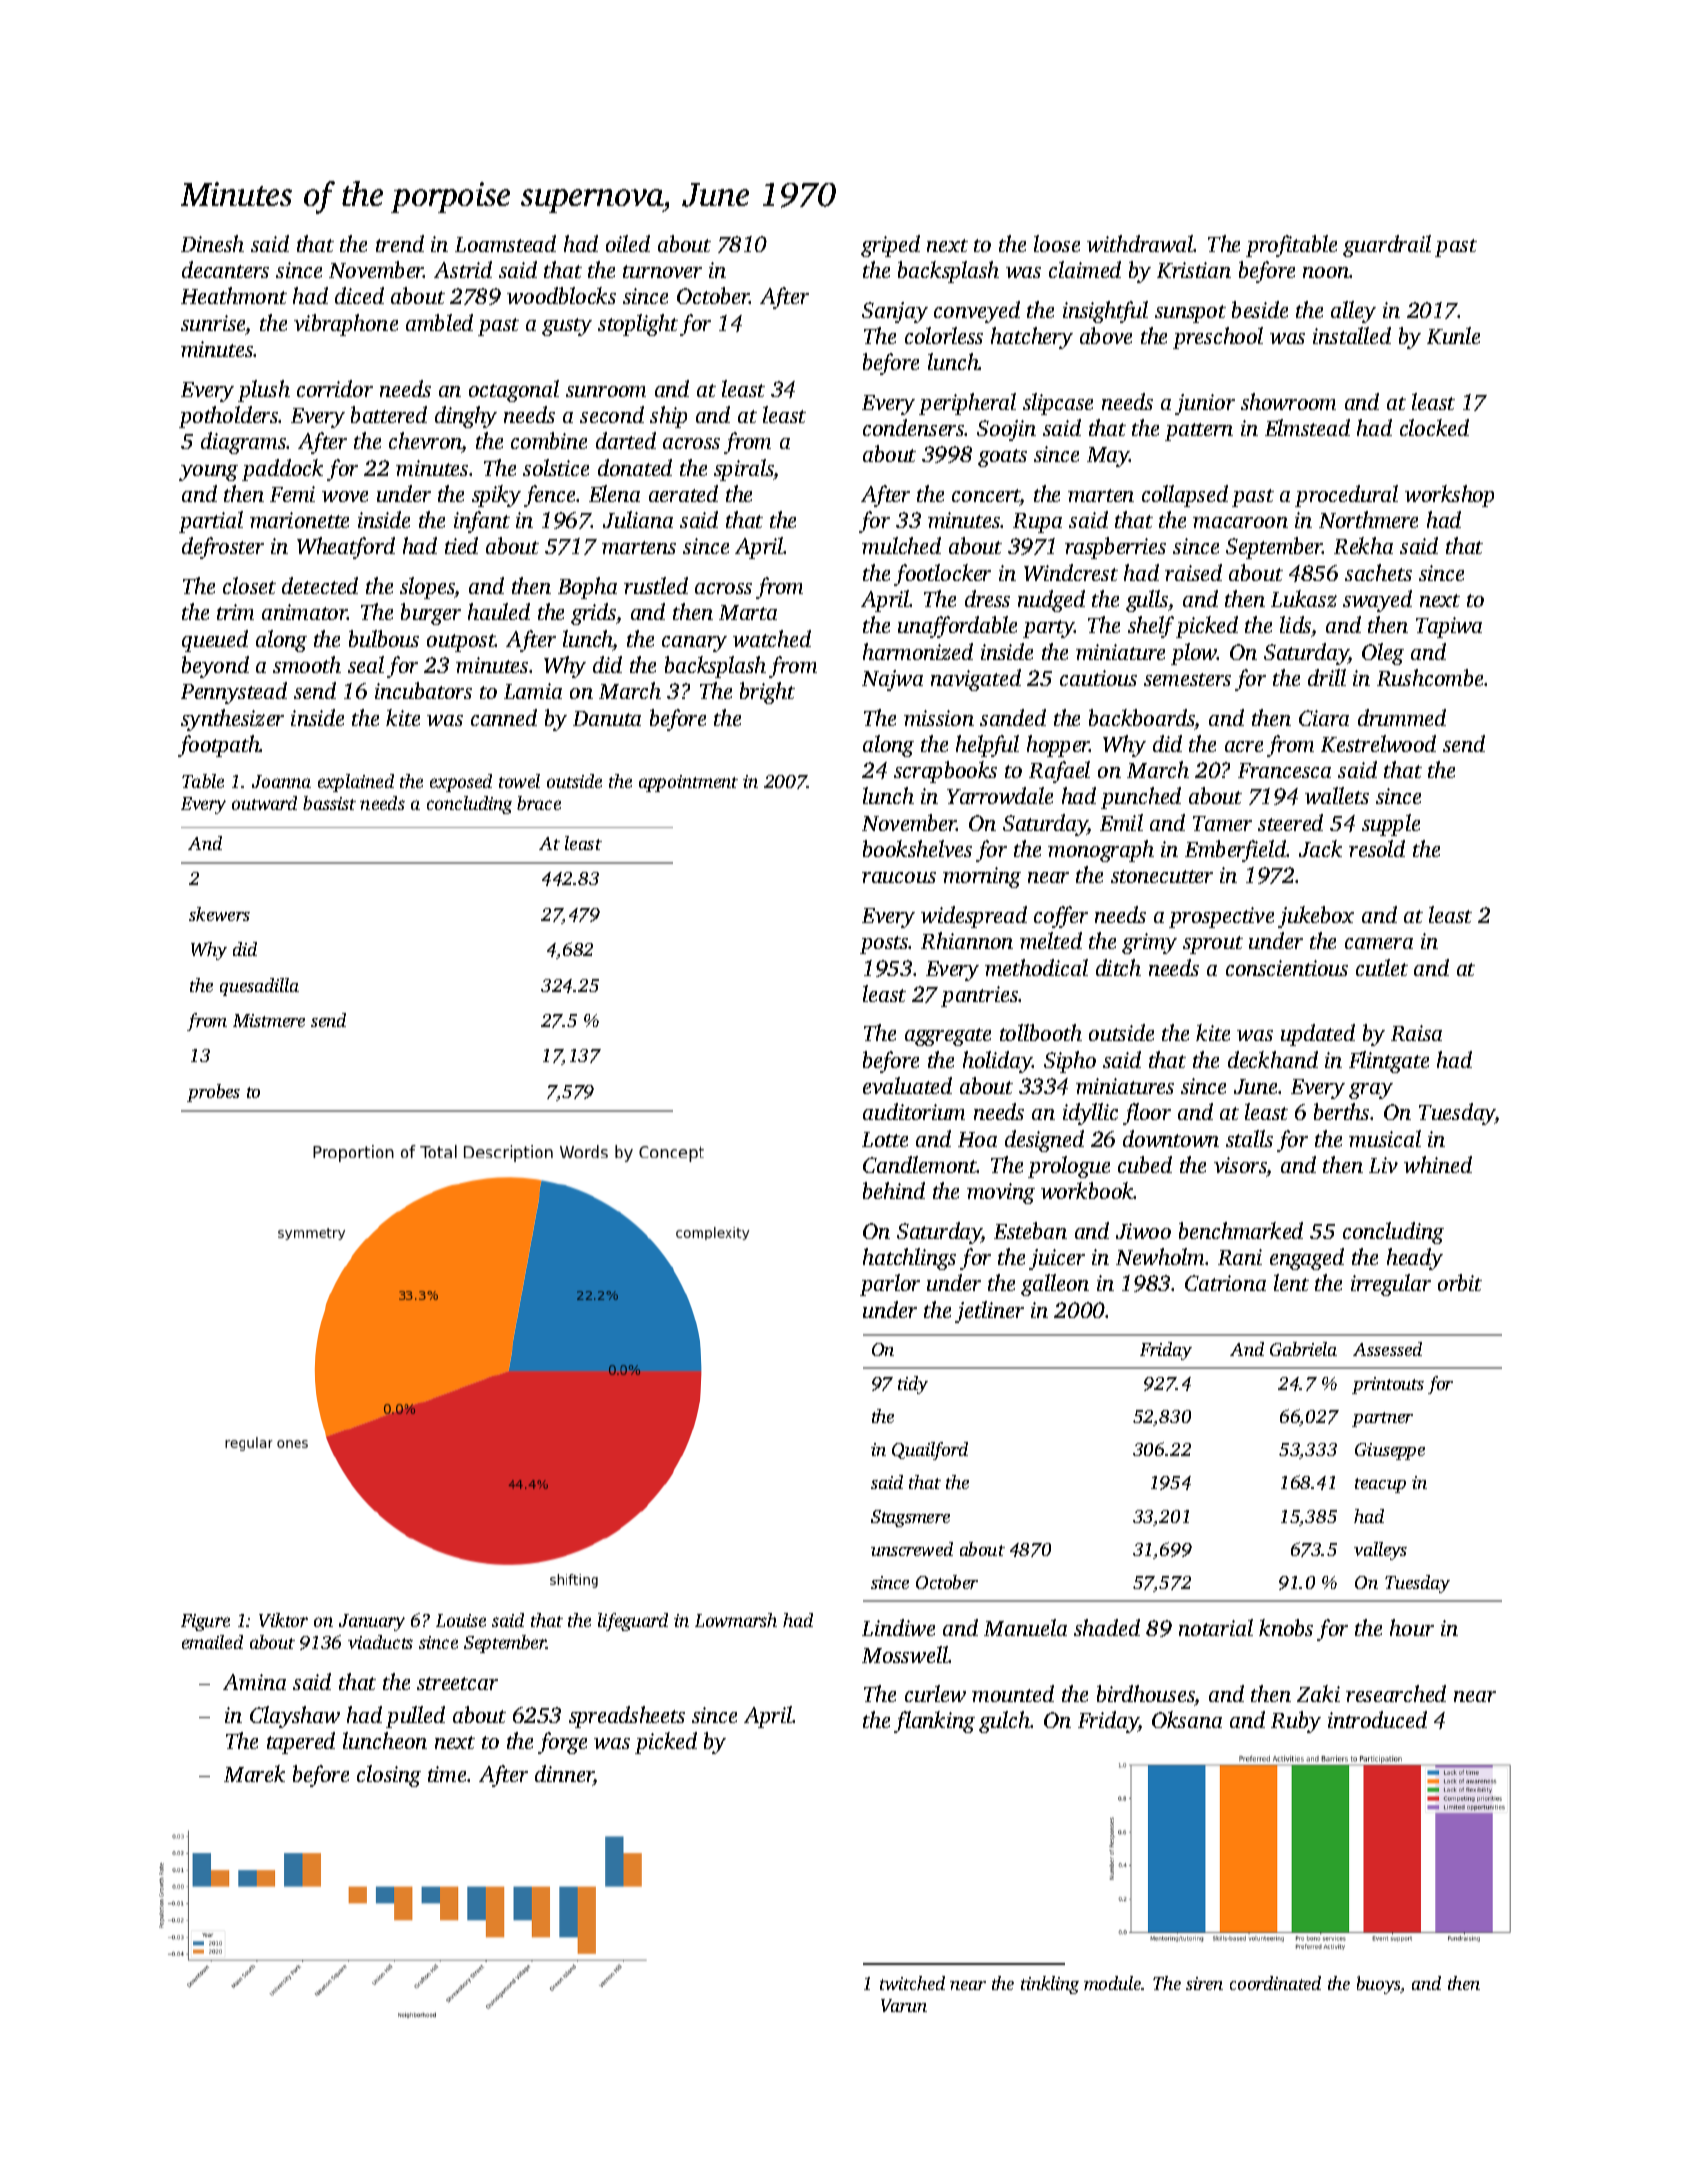  I want to click on buoys, so click(1378, 1985).
